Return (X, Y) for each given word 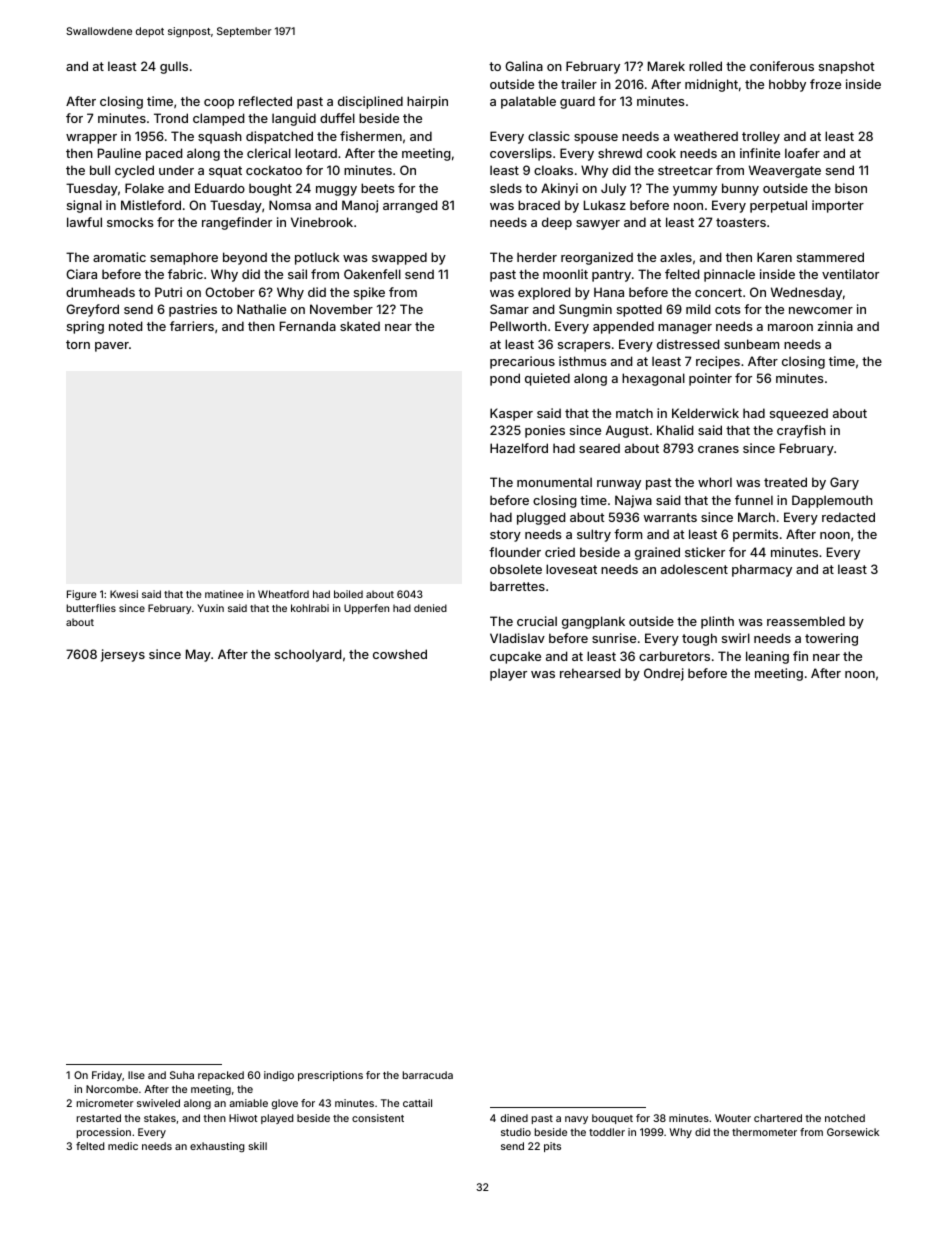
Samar (509, 309)
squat (225, 172)
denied (430, 608)
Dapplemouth (832, 501)
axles (676, 257)
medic (123, 1146)
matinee (224, 594)
